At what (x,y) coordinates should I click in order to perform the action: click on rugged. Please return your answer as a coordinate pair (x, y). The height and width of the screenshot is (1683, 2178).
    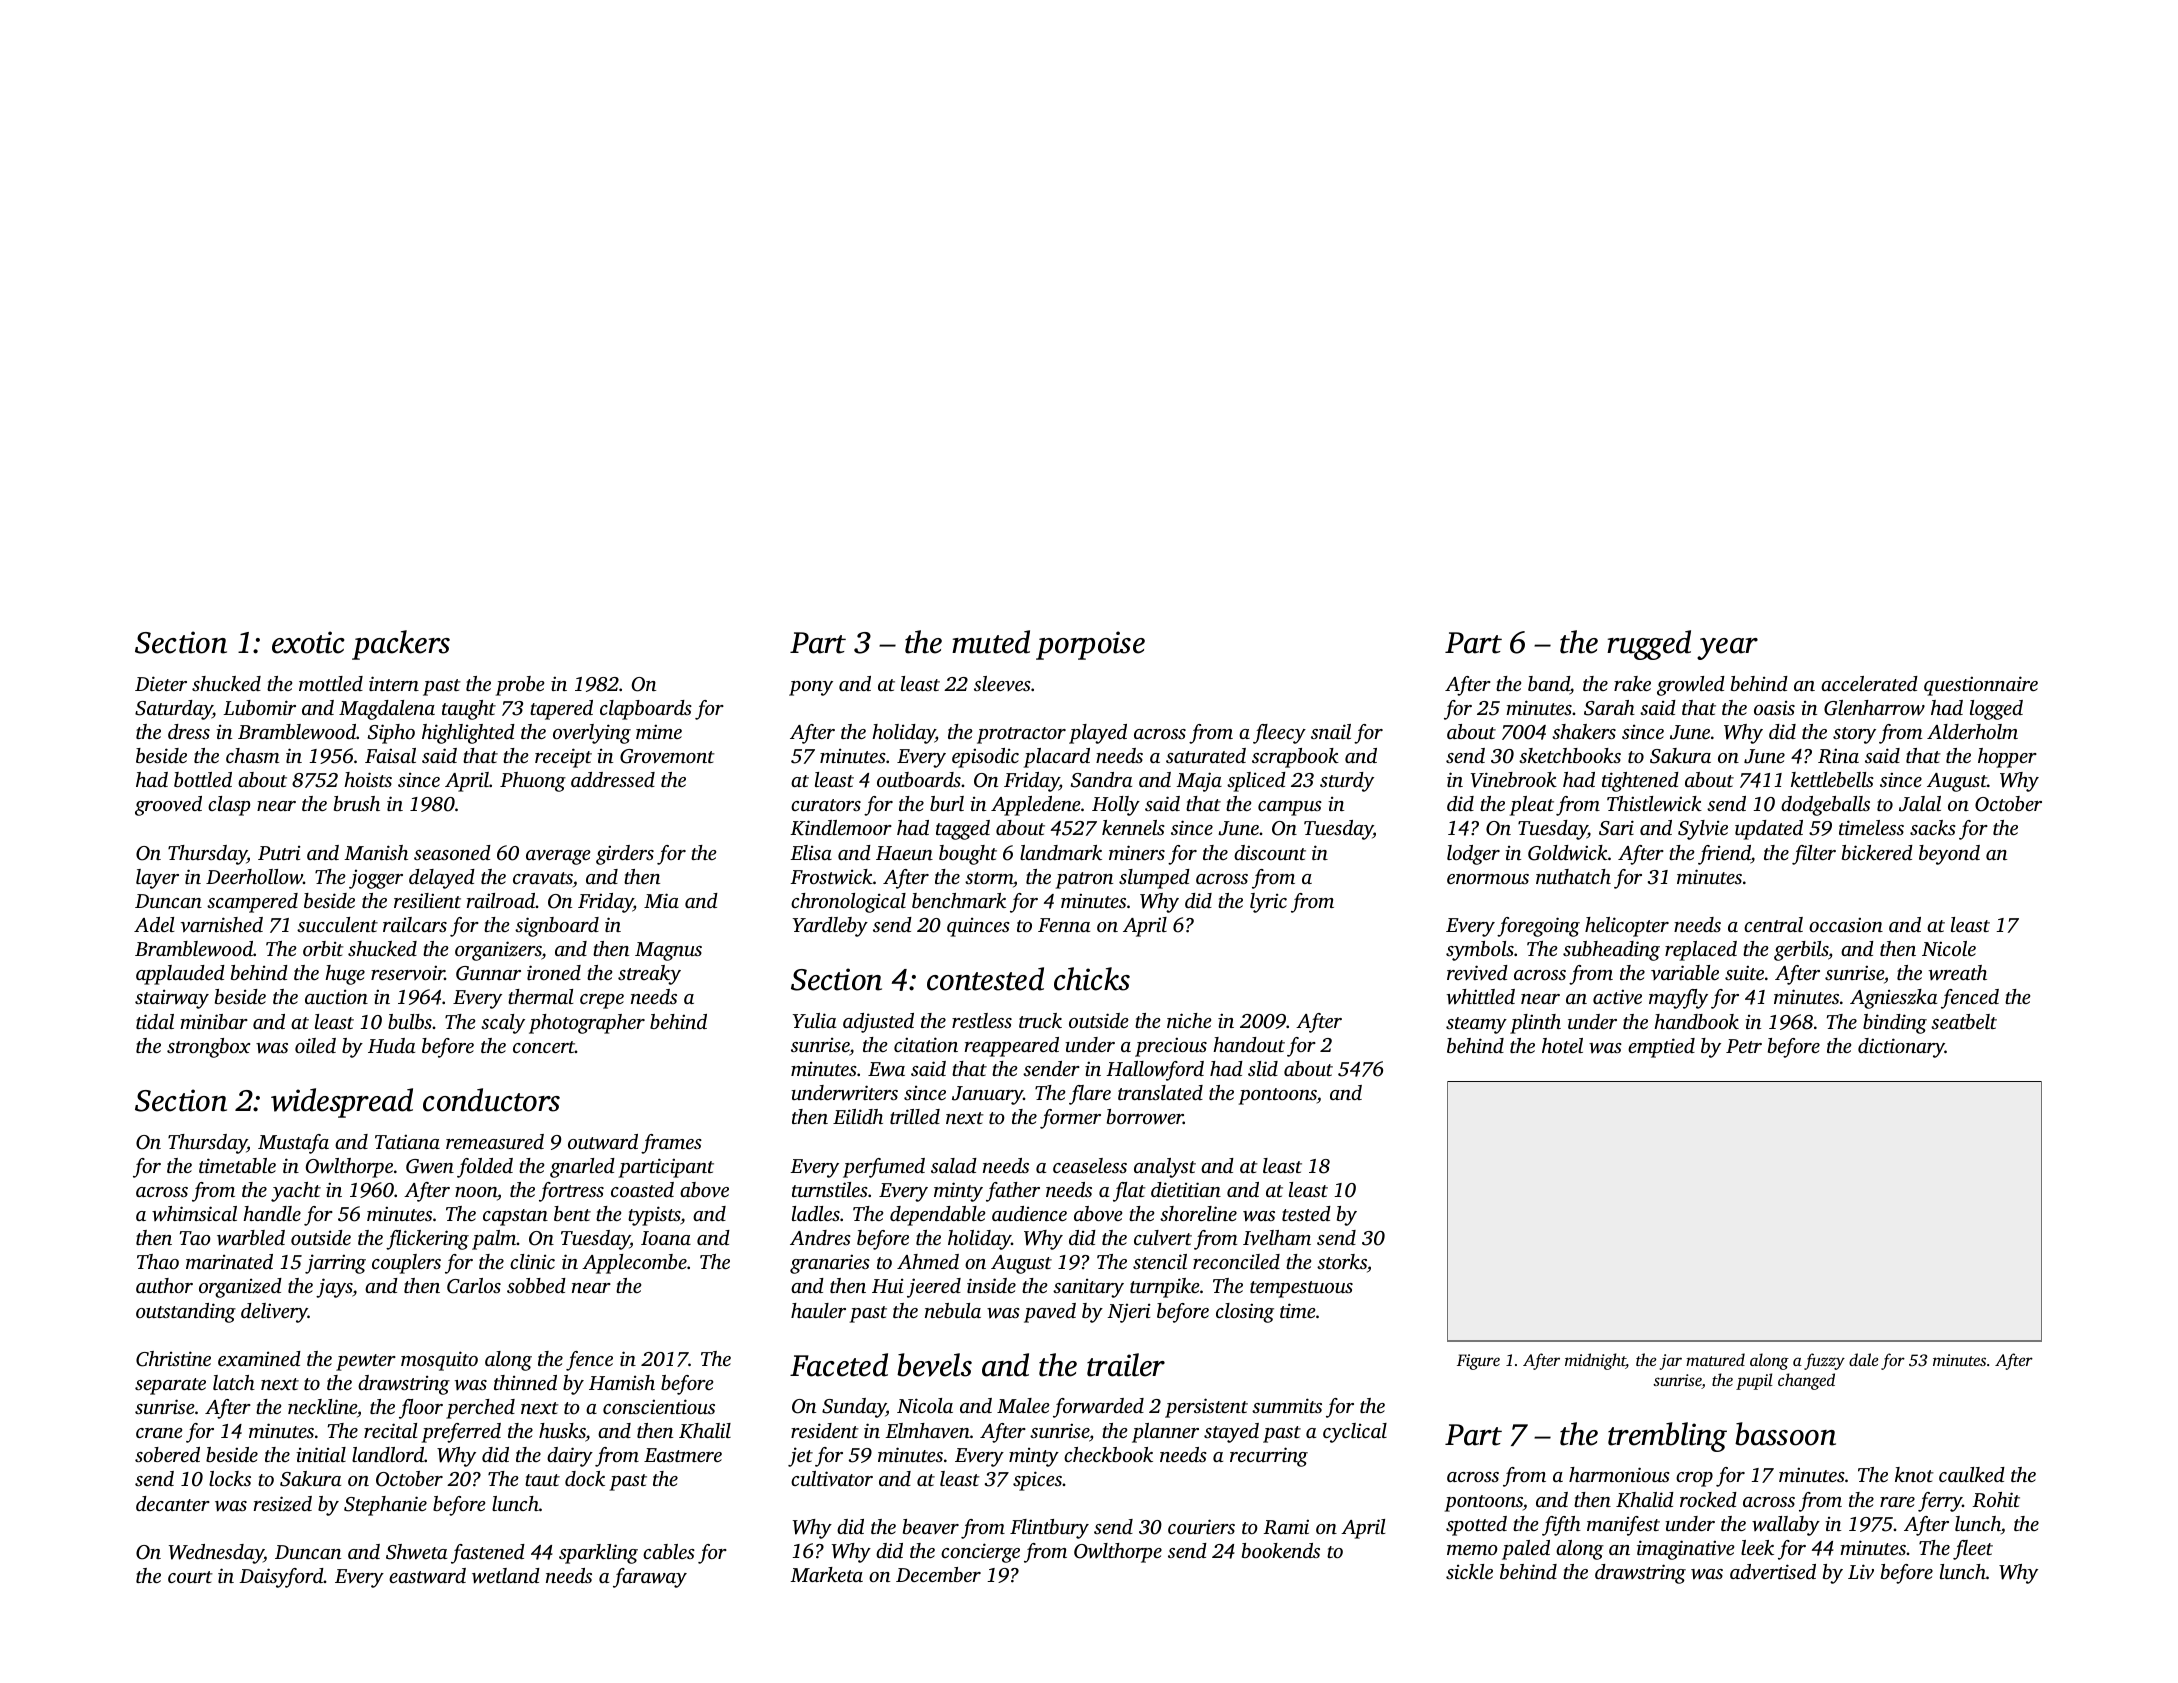
    Looking at the image, I should click on (1649, 645).
